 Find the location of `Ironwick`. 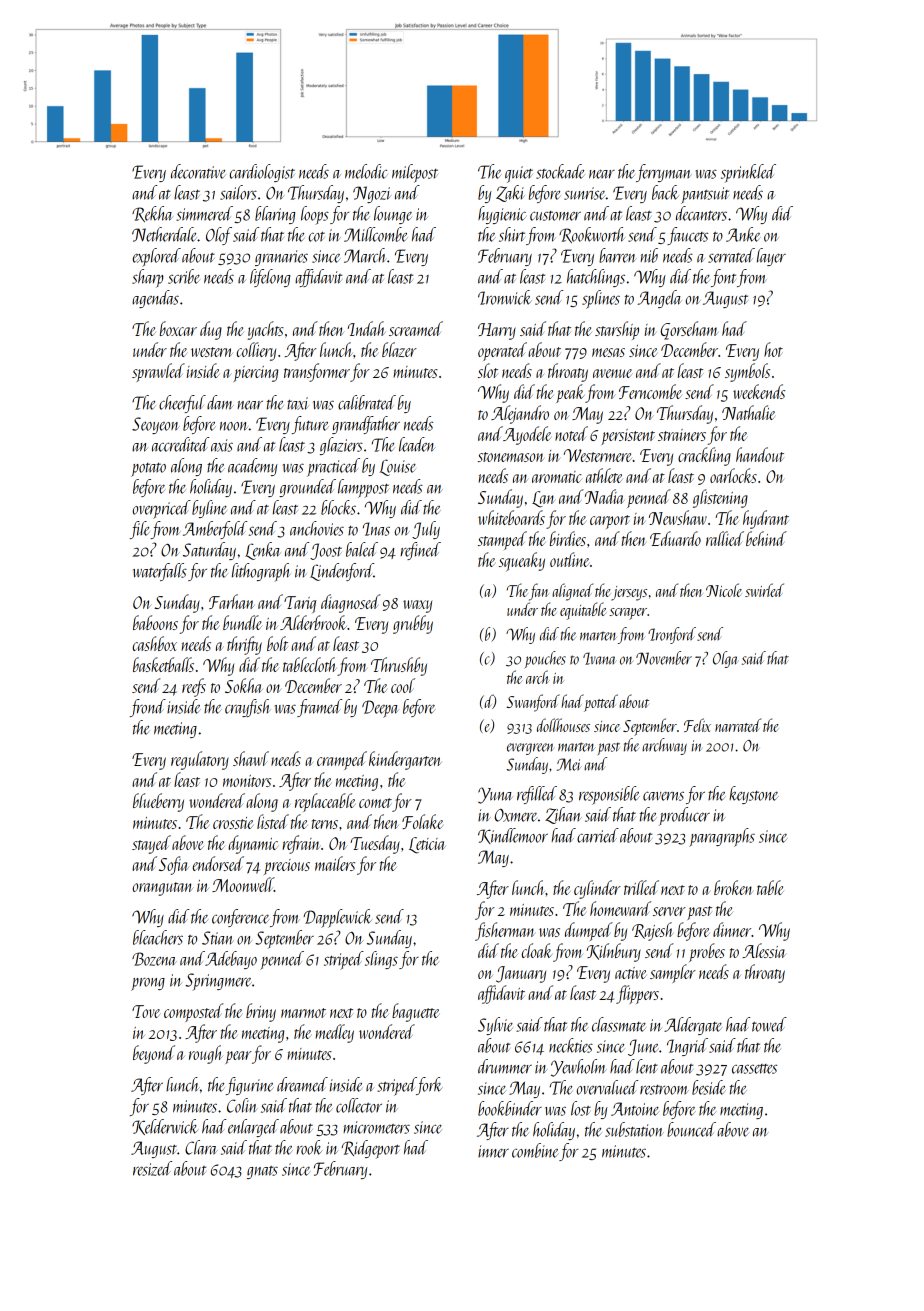

Ironwick is located at coordinates (505, 297).
